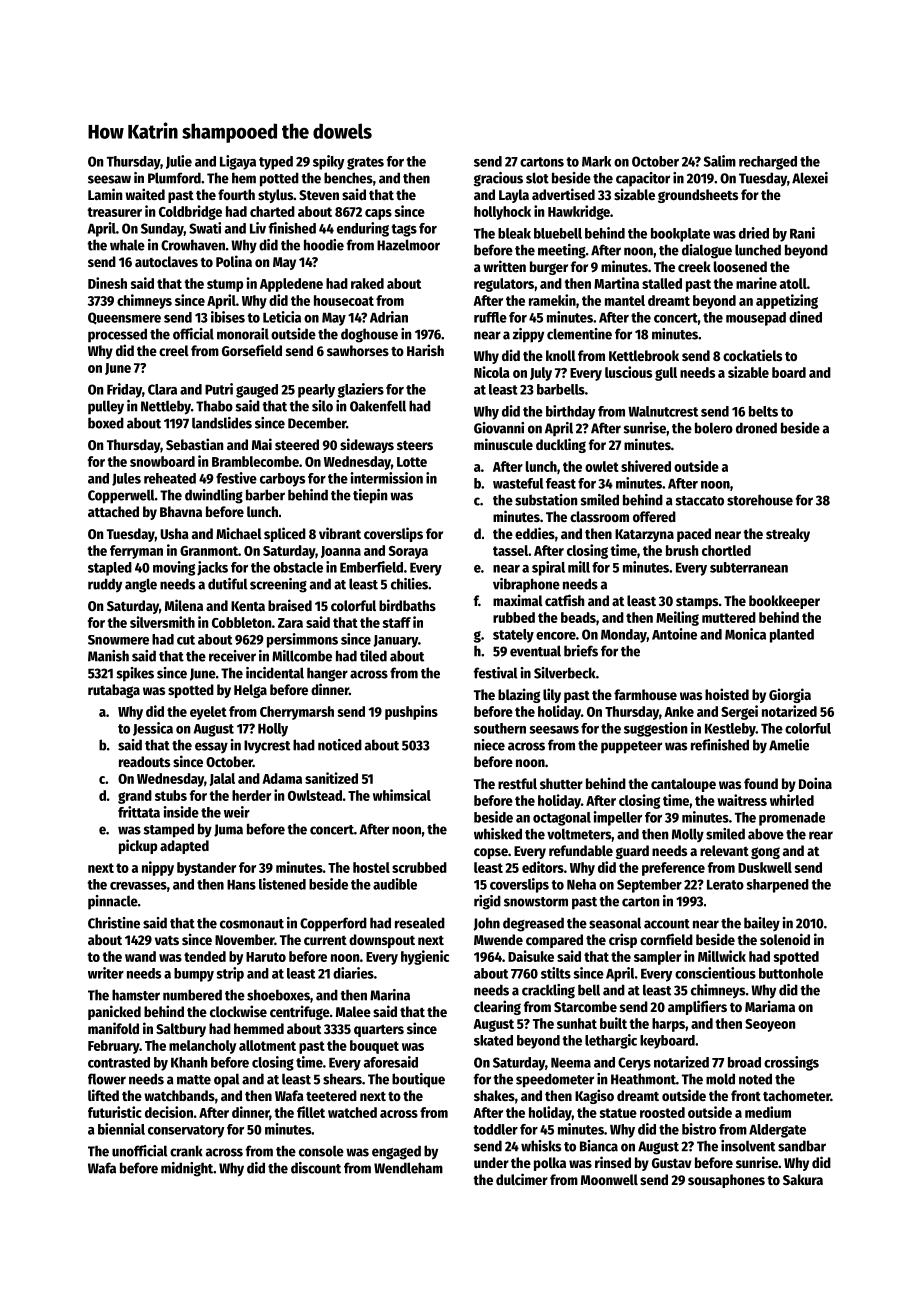 This image has height=1308, width=924. Describe the element at coordinates (282, 480) in the image. I see `carboys` at that location.
